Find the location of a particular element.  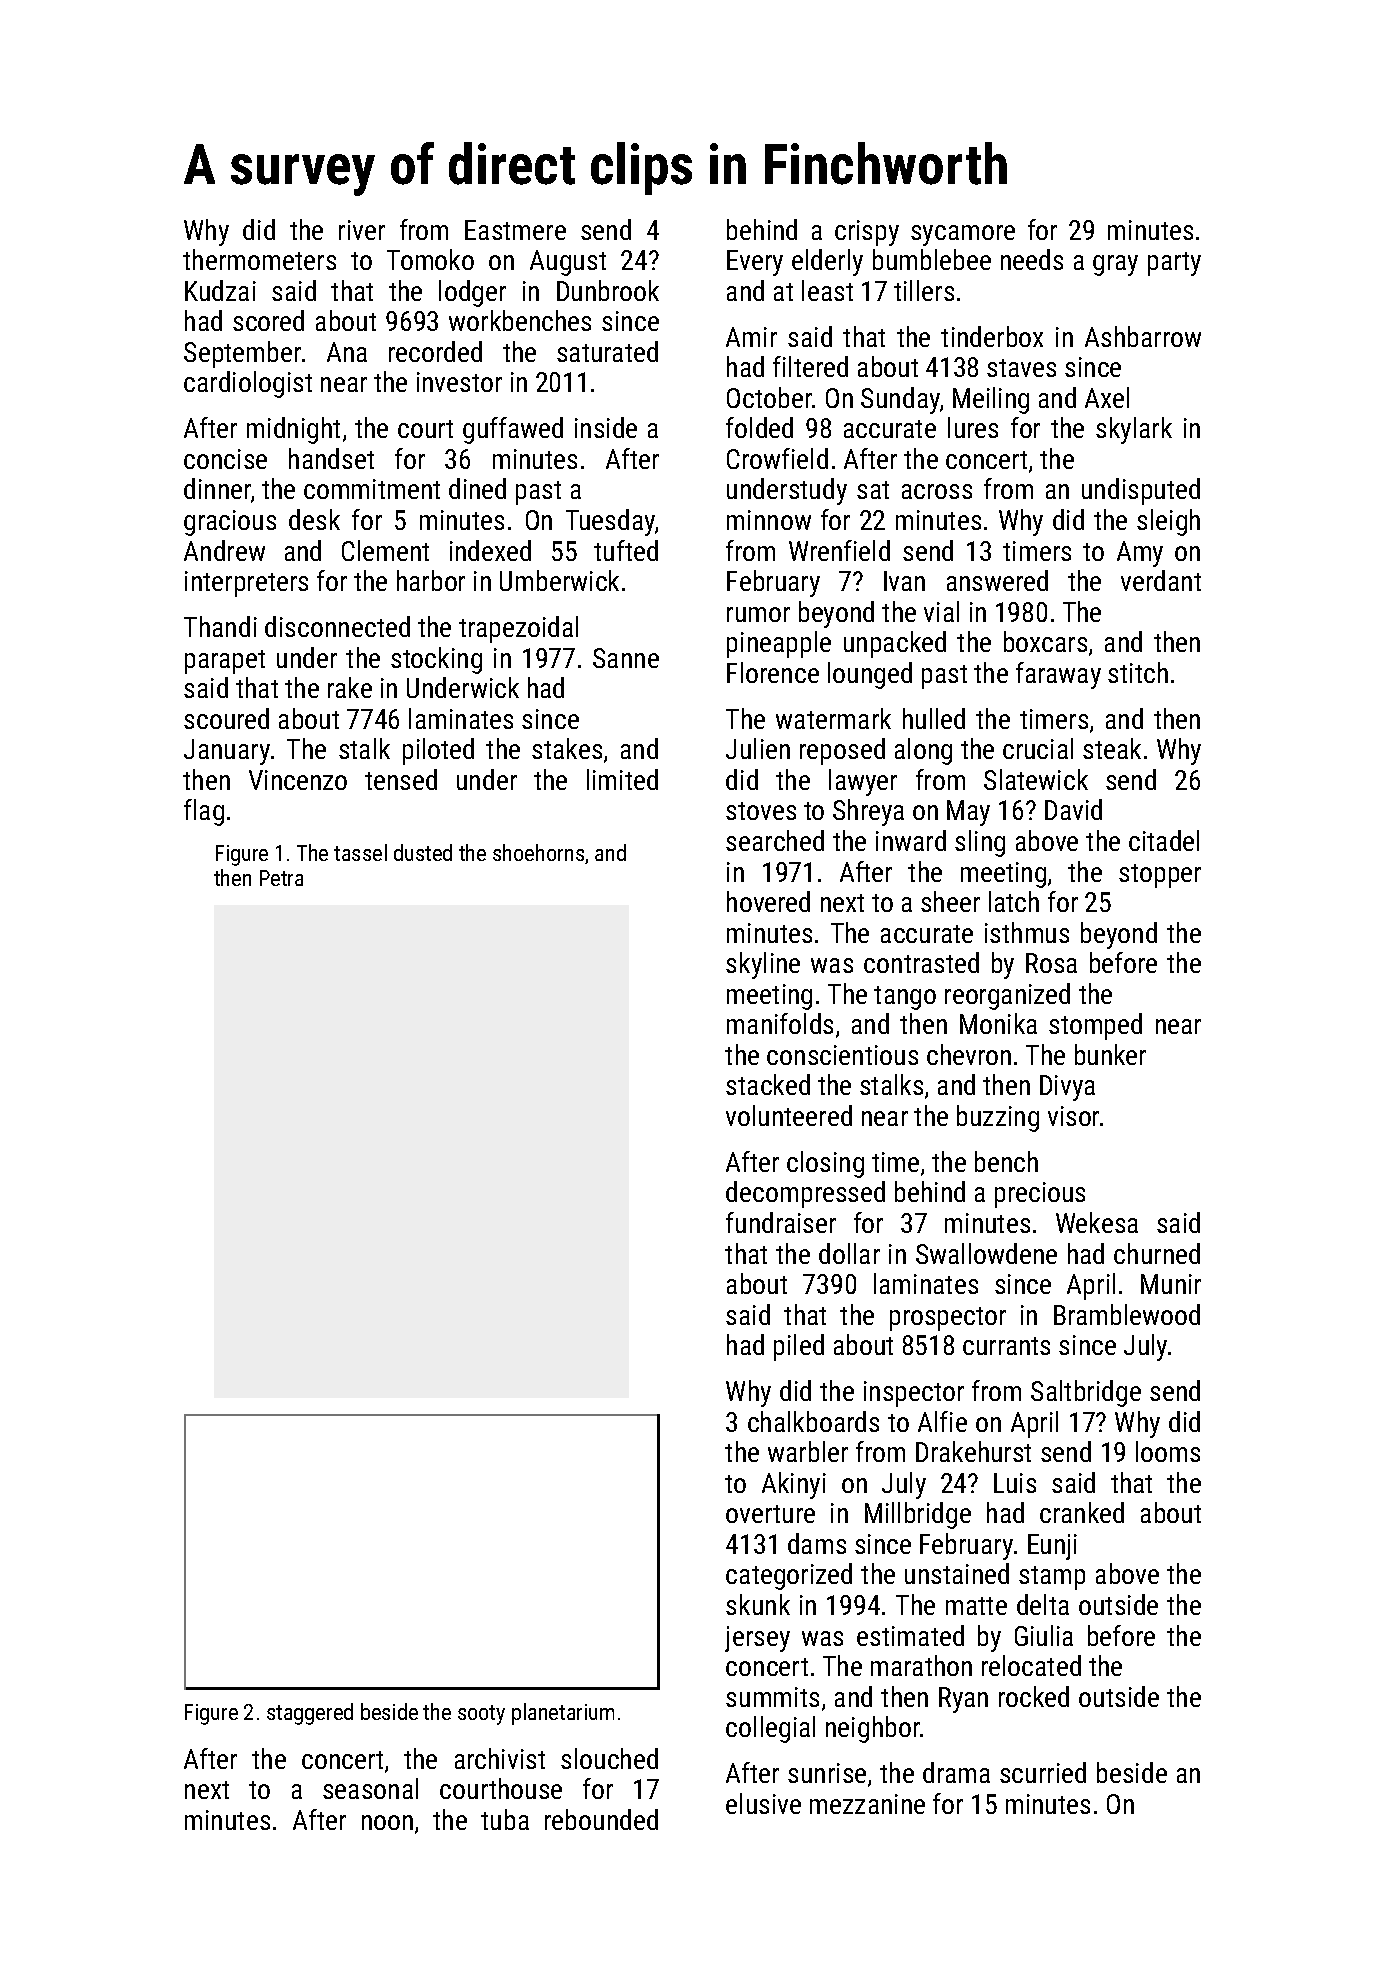

staggered is located at coordinates (310, 1714).
